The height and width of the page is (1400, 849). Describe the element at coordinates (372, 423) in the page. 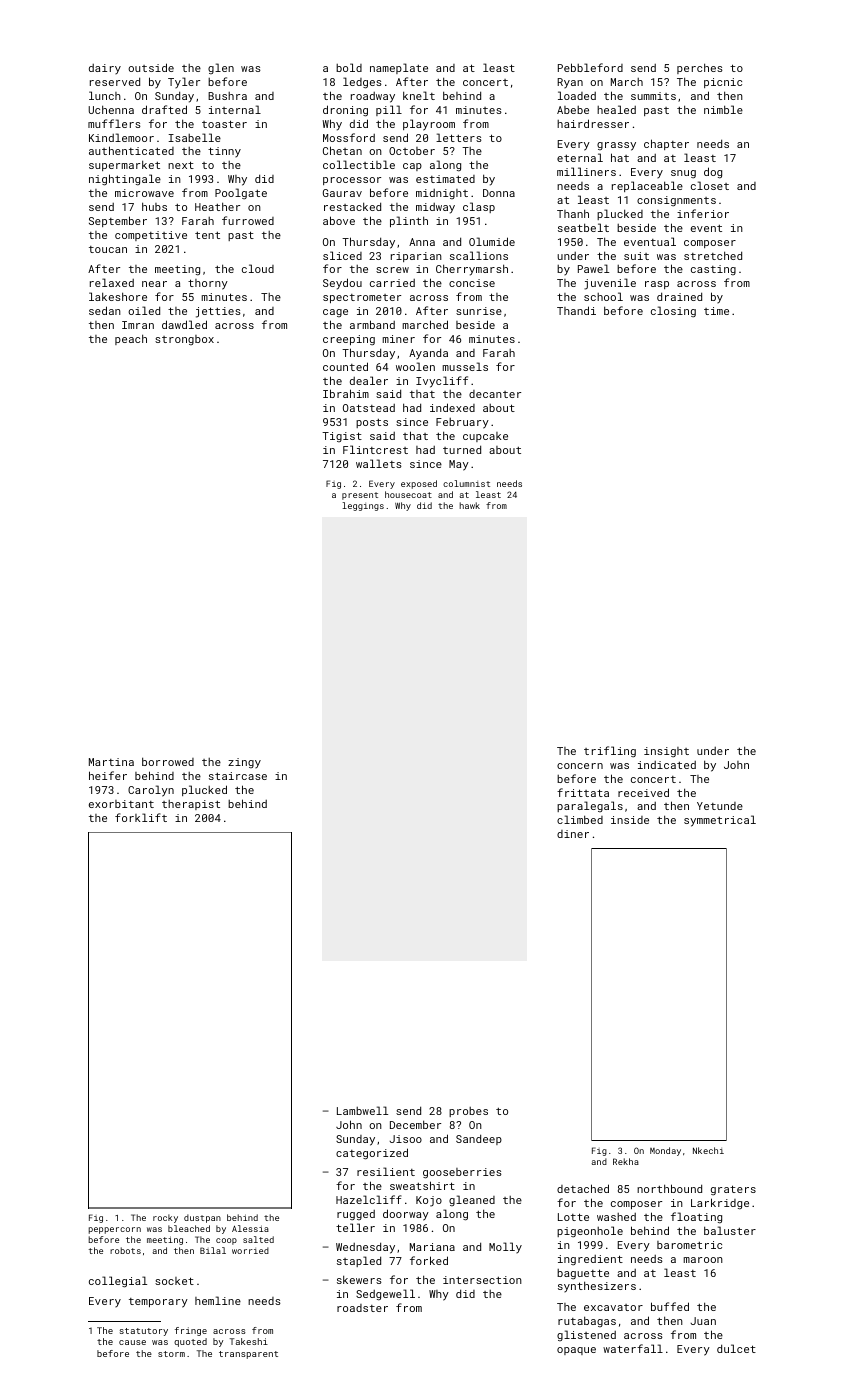

I see `posts` at that location.
